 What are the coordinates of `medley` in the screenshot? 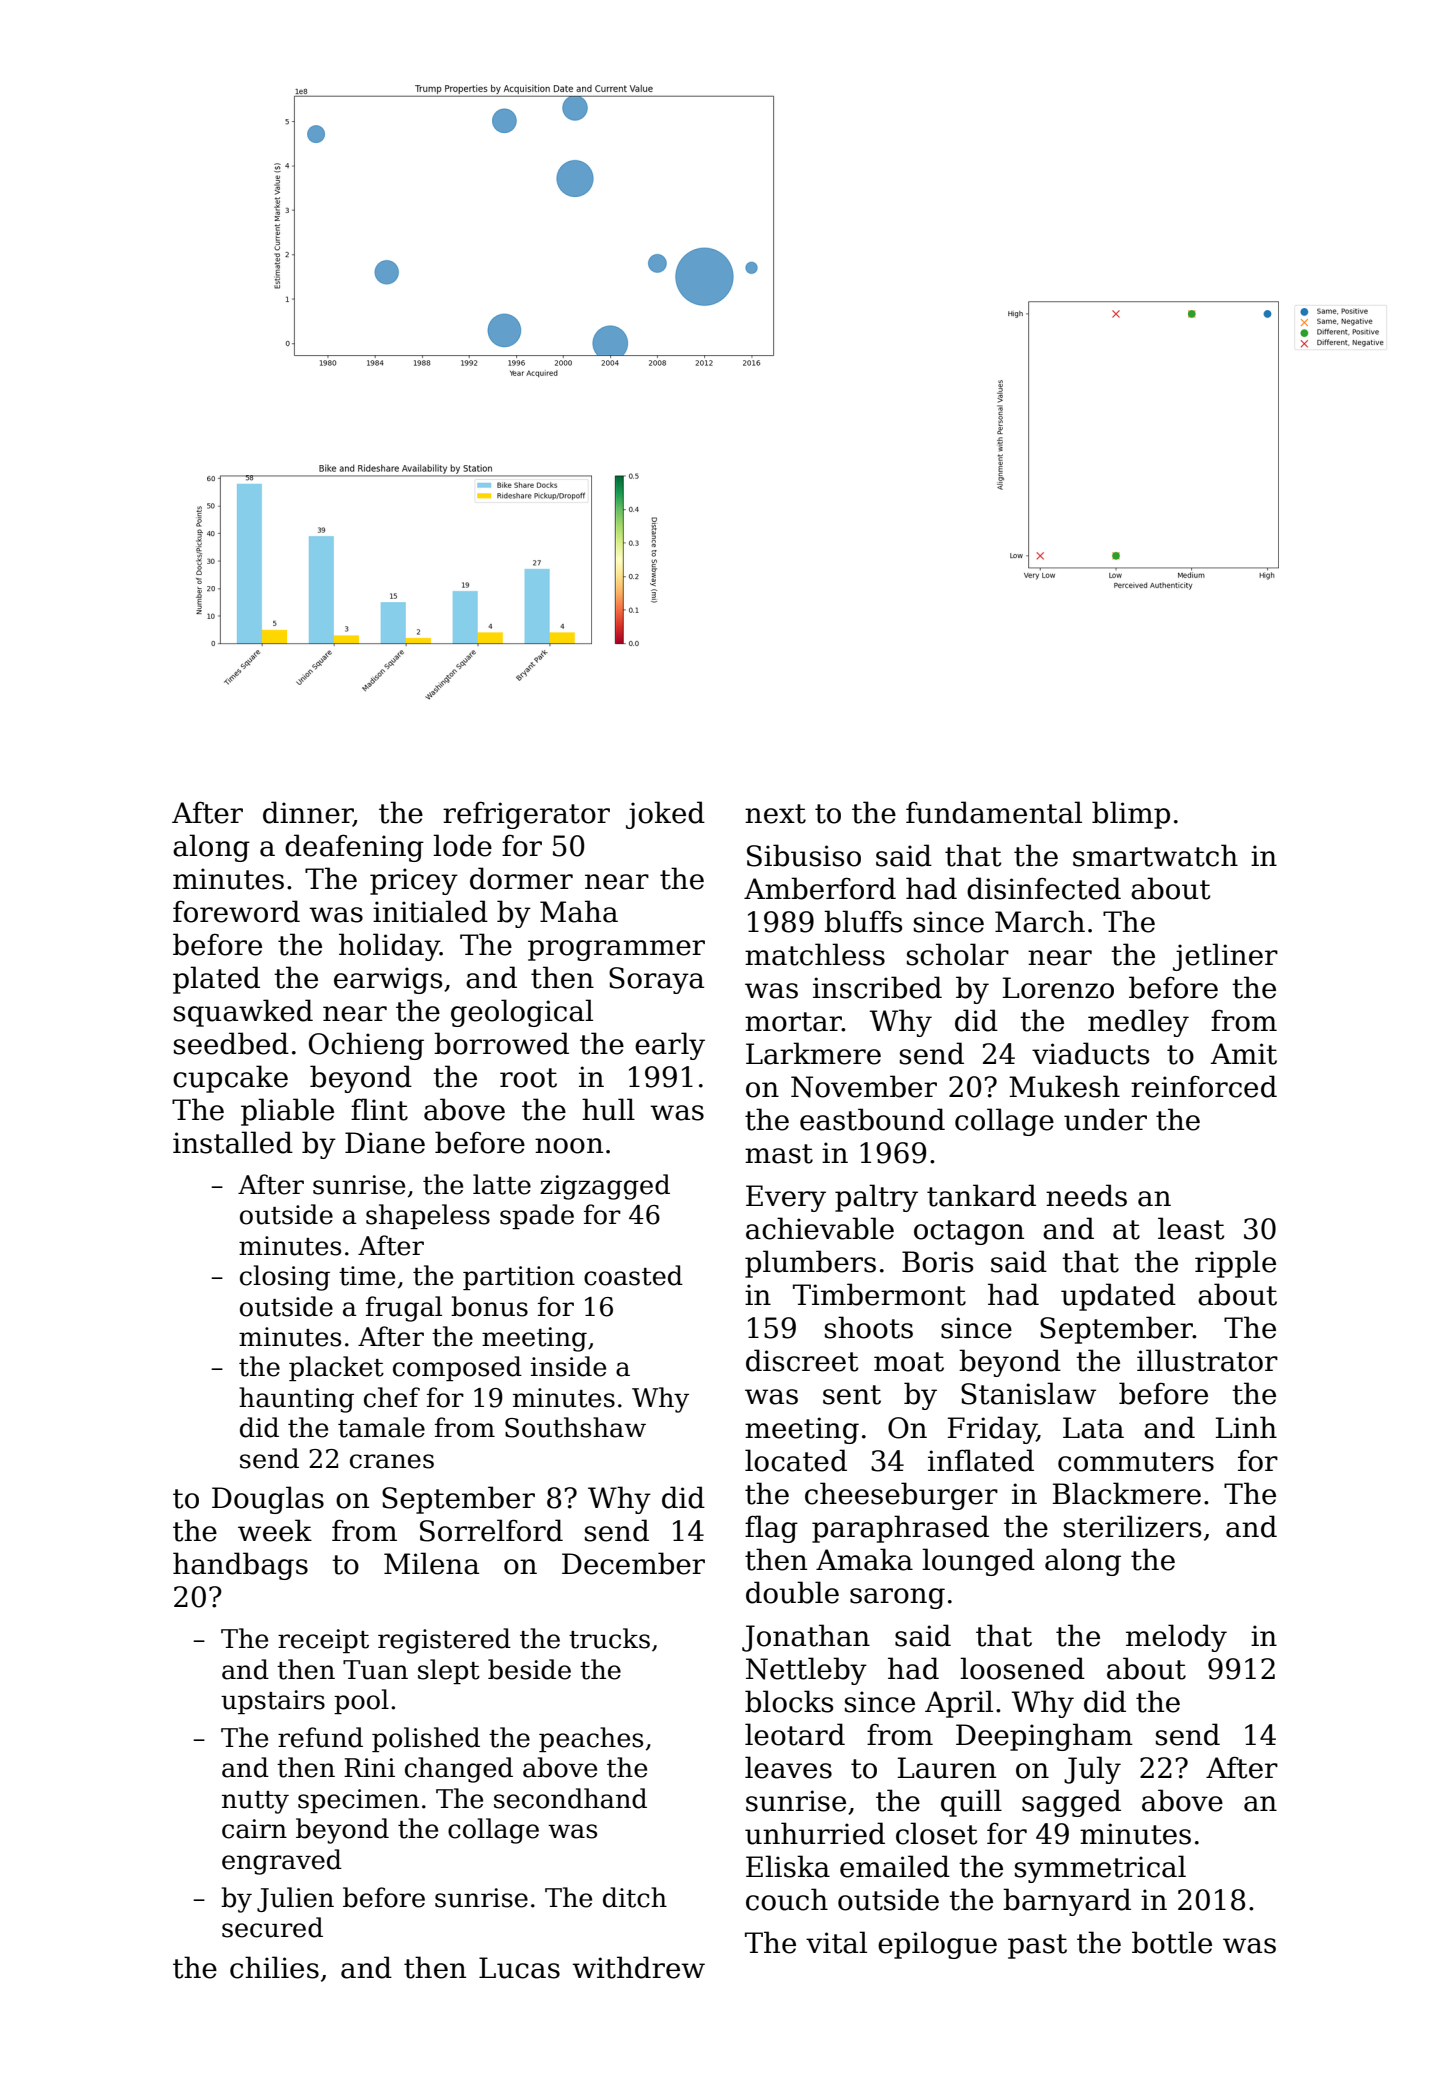 It's located at (1138, 1023).
